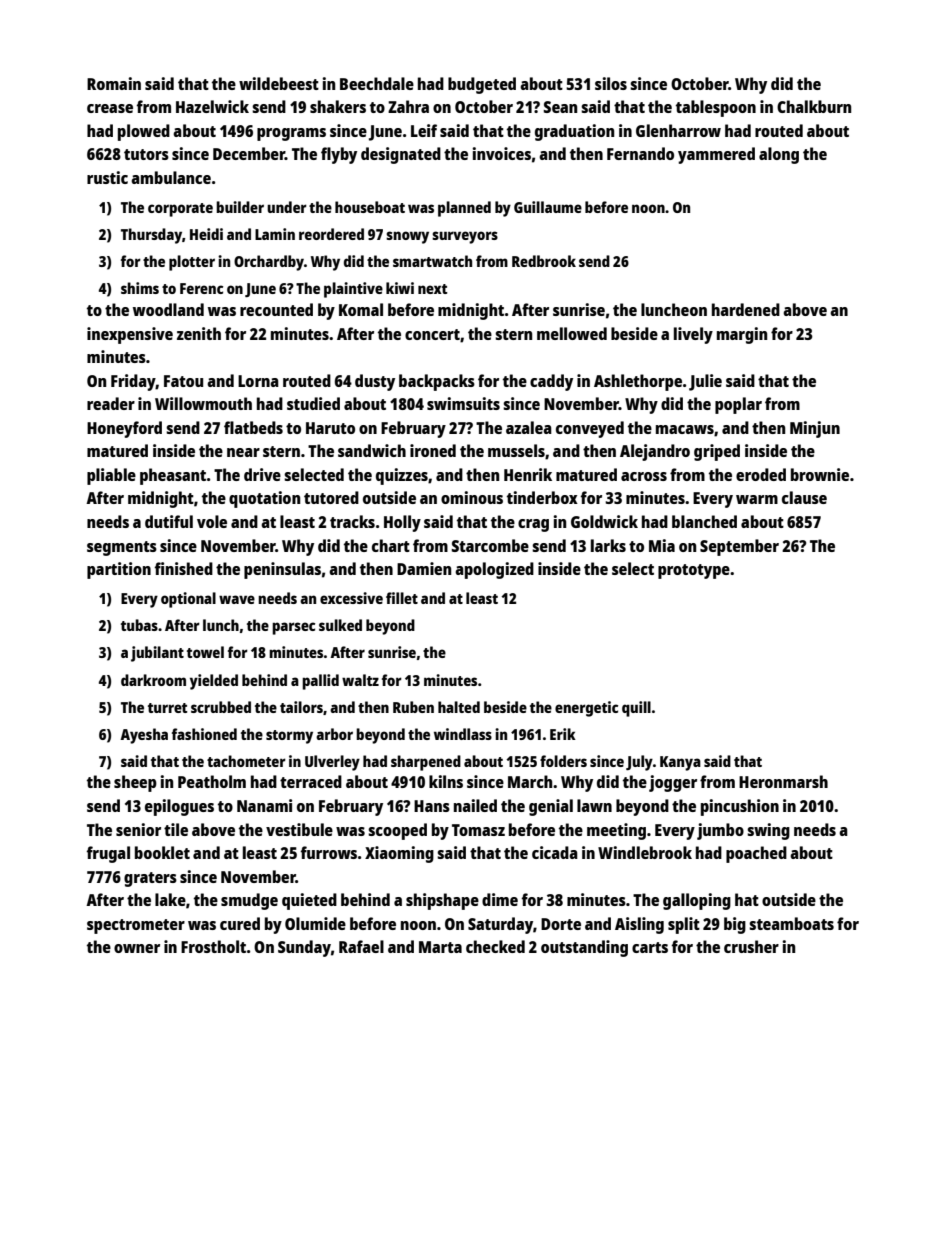  What do you see at coordinates (636, 709) in the screenshot?
I see `quill` at bounding box center [636, 709].
